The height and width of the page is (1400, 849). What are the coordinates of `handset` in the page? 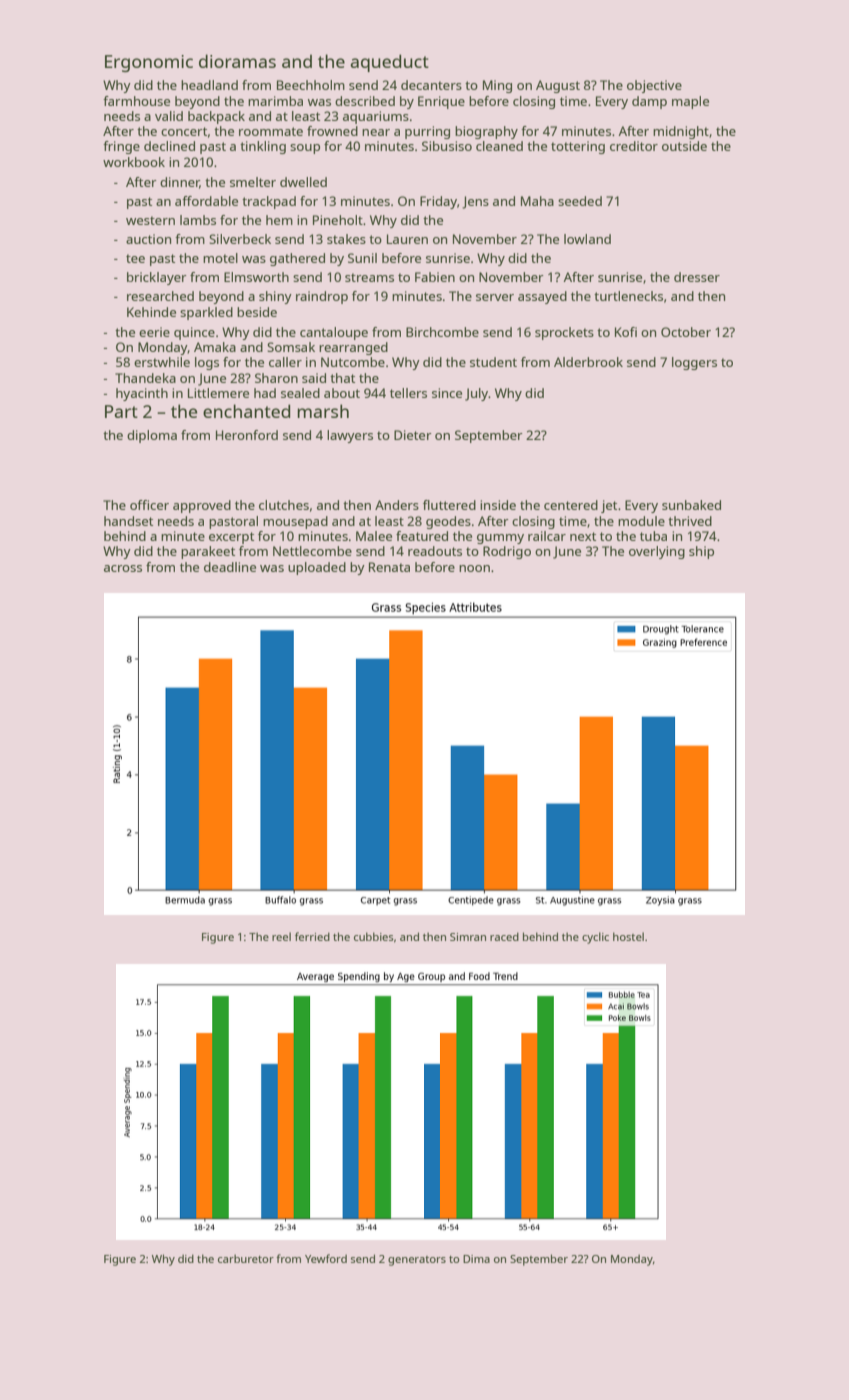 It's located at (128, 521).
